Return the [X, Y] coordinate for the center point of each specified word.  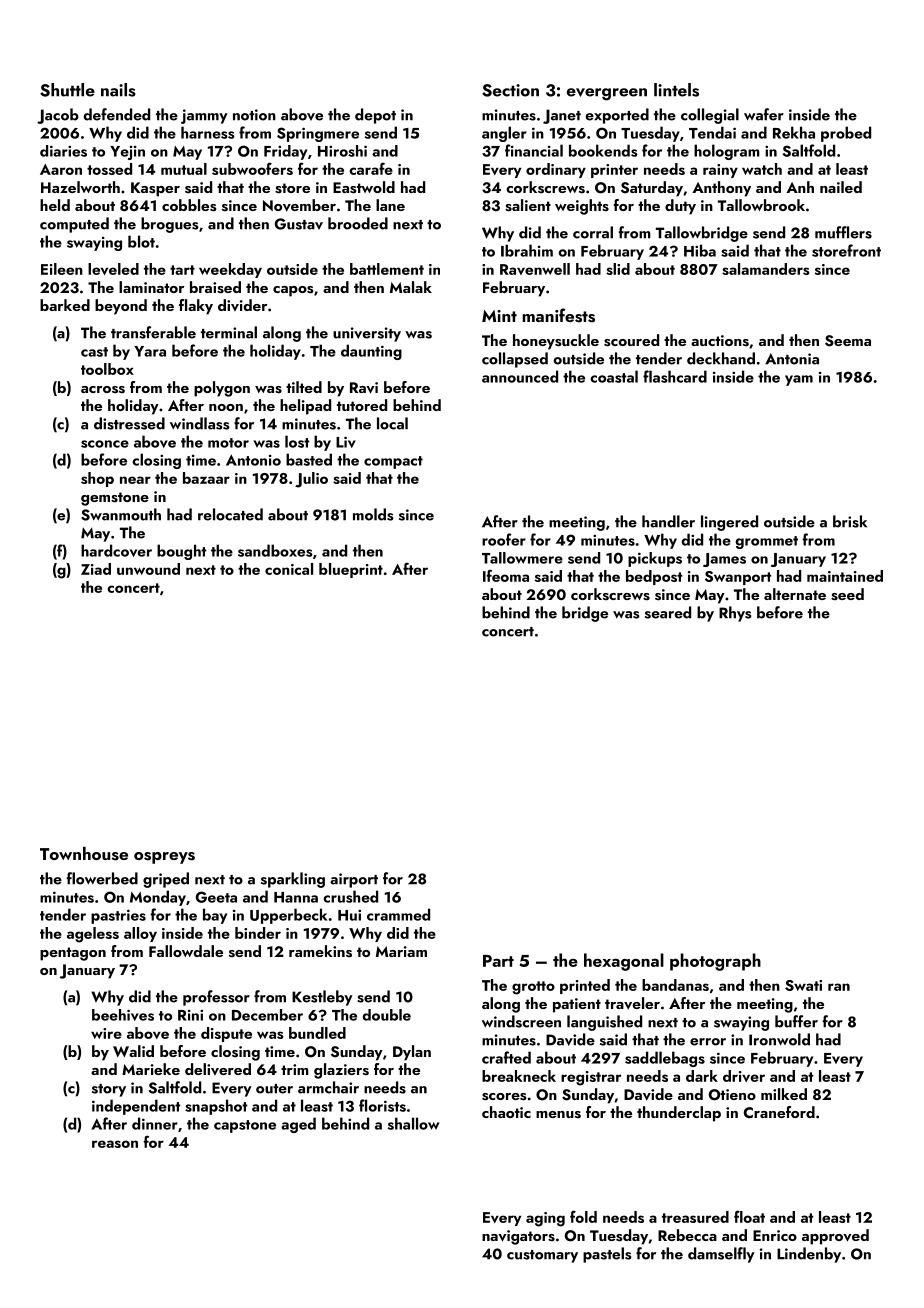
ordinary [556, 170]
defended [116, 114]
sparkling [293, 880]
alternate [795, 594]
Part [498, 961]
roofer [504, 539]
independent [136, 1107]
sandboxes [275, 550]
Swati [803, 985]
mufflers [843, 232]
